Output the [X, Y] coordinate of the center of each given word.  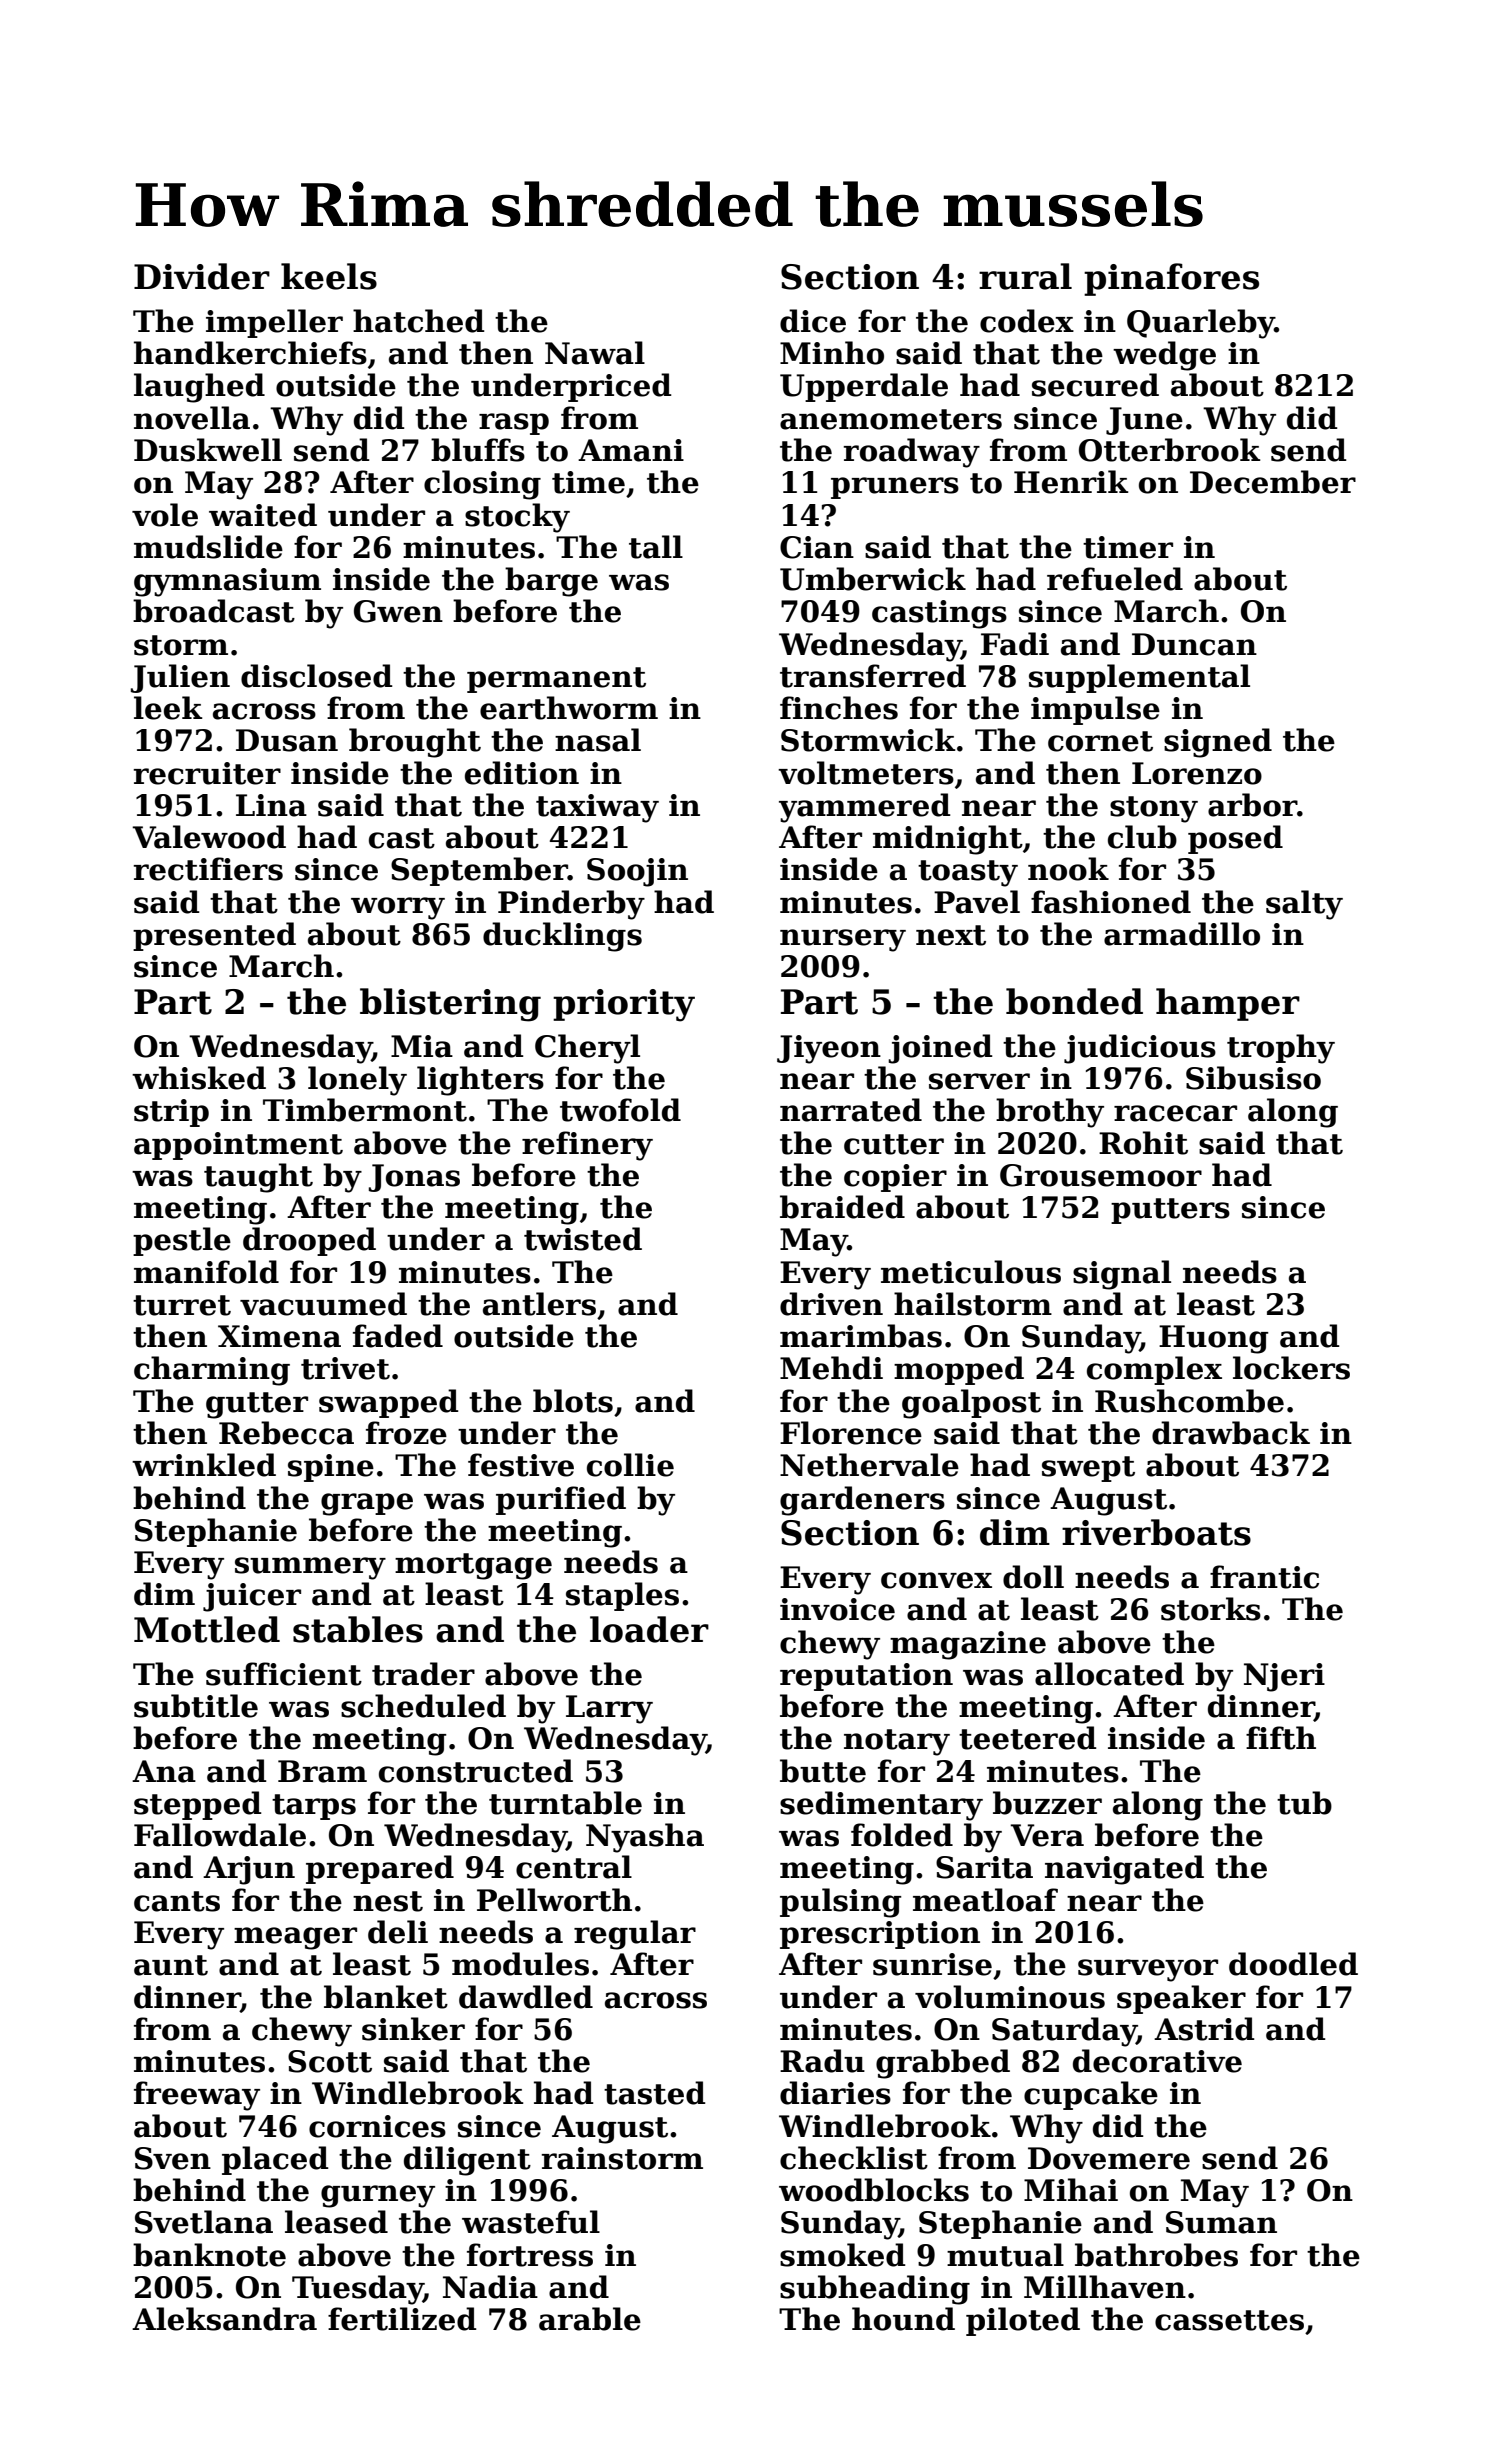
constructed [476, 1771]
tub [1304, 1803]
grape [367, 1504]
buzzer [1047, 1803]
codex [1027, 321]
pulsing [841, 1903]
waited [263, 515]
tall [656, 547]
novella [192, 418]
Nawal [595, 353]
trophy [1281, 1049]
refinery [587, 1146]
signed [1218, 743]
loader [649, 1629]
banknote [209, 2255]
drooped [309, 1241]
